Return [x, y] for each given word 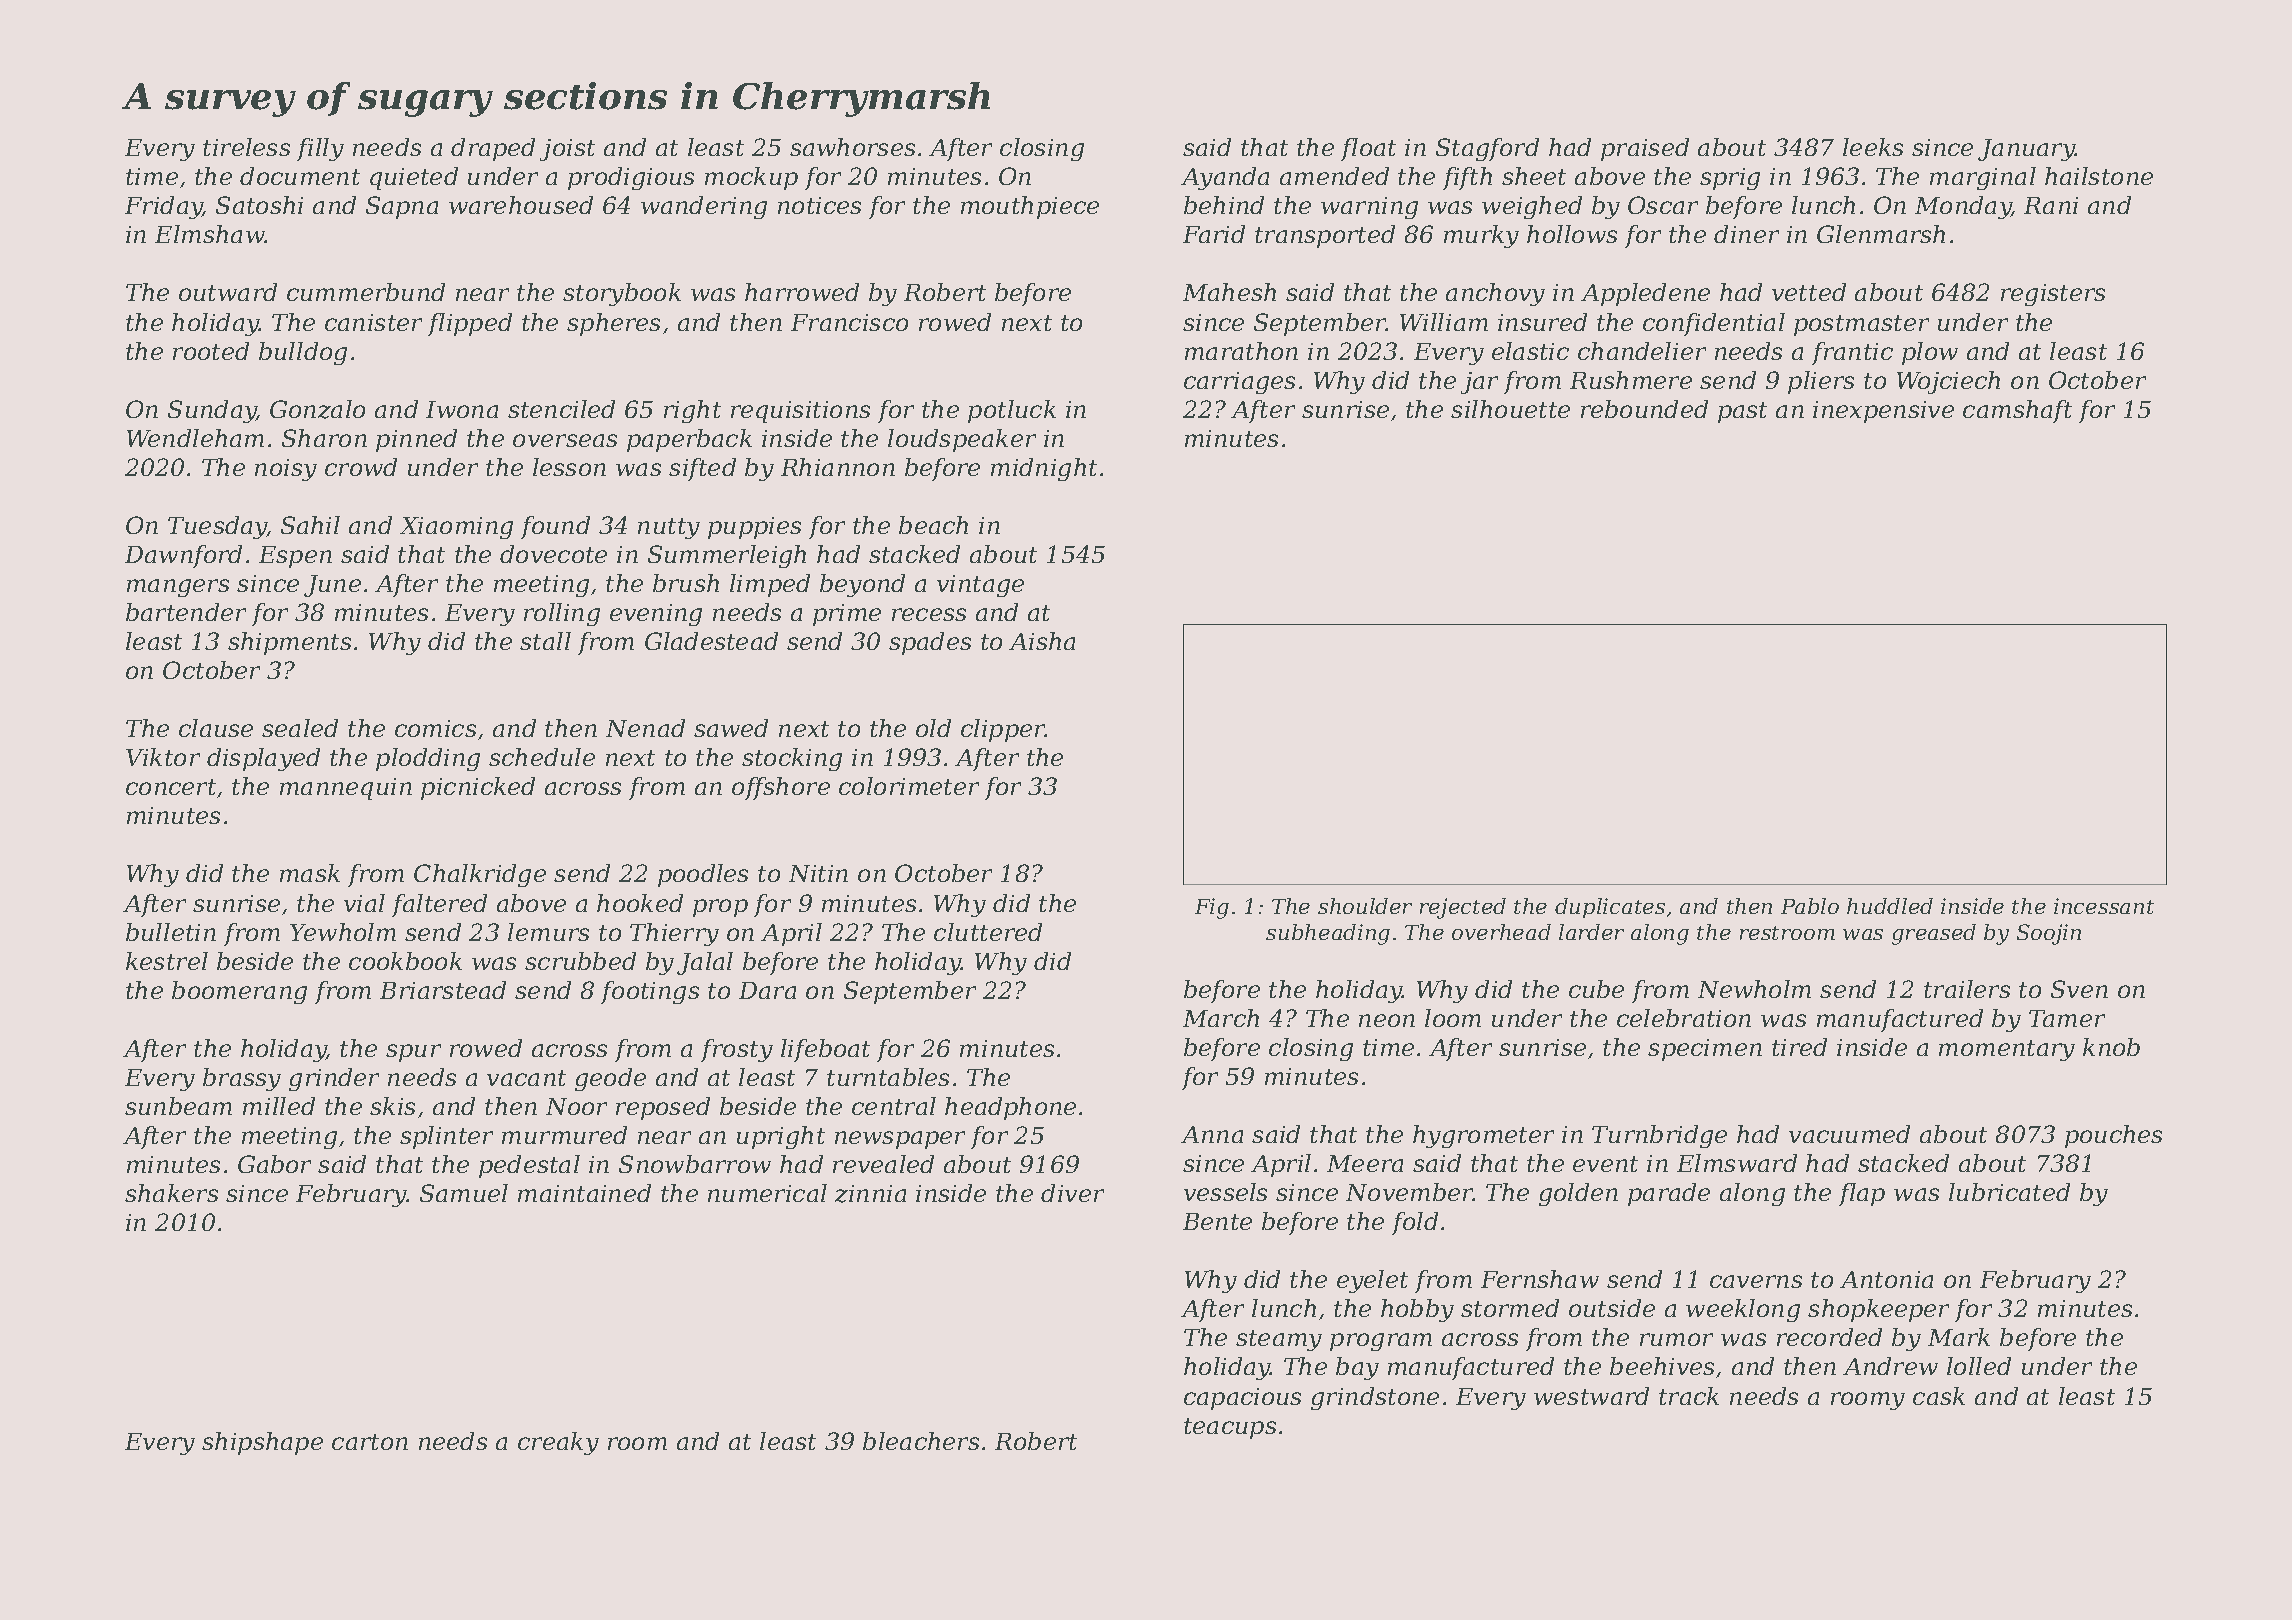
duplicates [1610, 908]
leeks [1873, 147]
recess [929, 614]
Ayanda [1225, 178]
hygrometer [1483, 1136]
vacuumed [1849, 1134]
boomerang [239, 992]
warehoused [521, 205]
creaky [558, 1443]
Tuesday [217, 527]
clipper [1003, 730]
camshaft [2017, 411]
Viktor [163, 757]
